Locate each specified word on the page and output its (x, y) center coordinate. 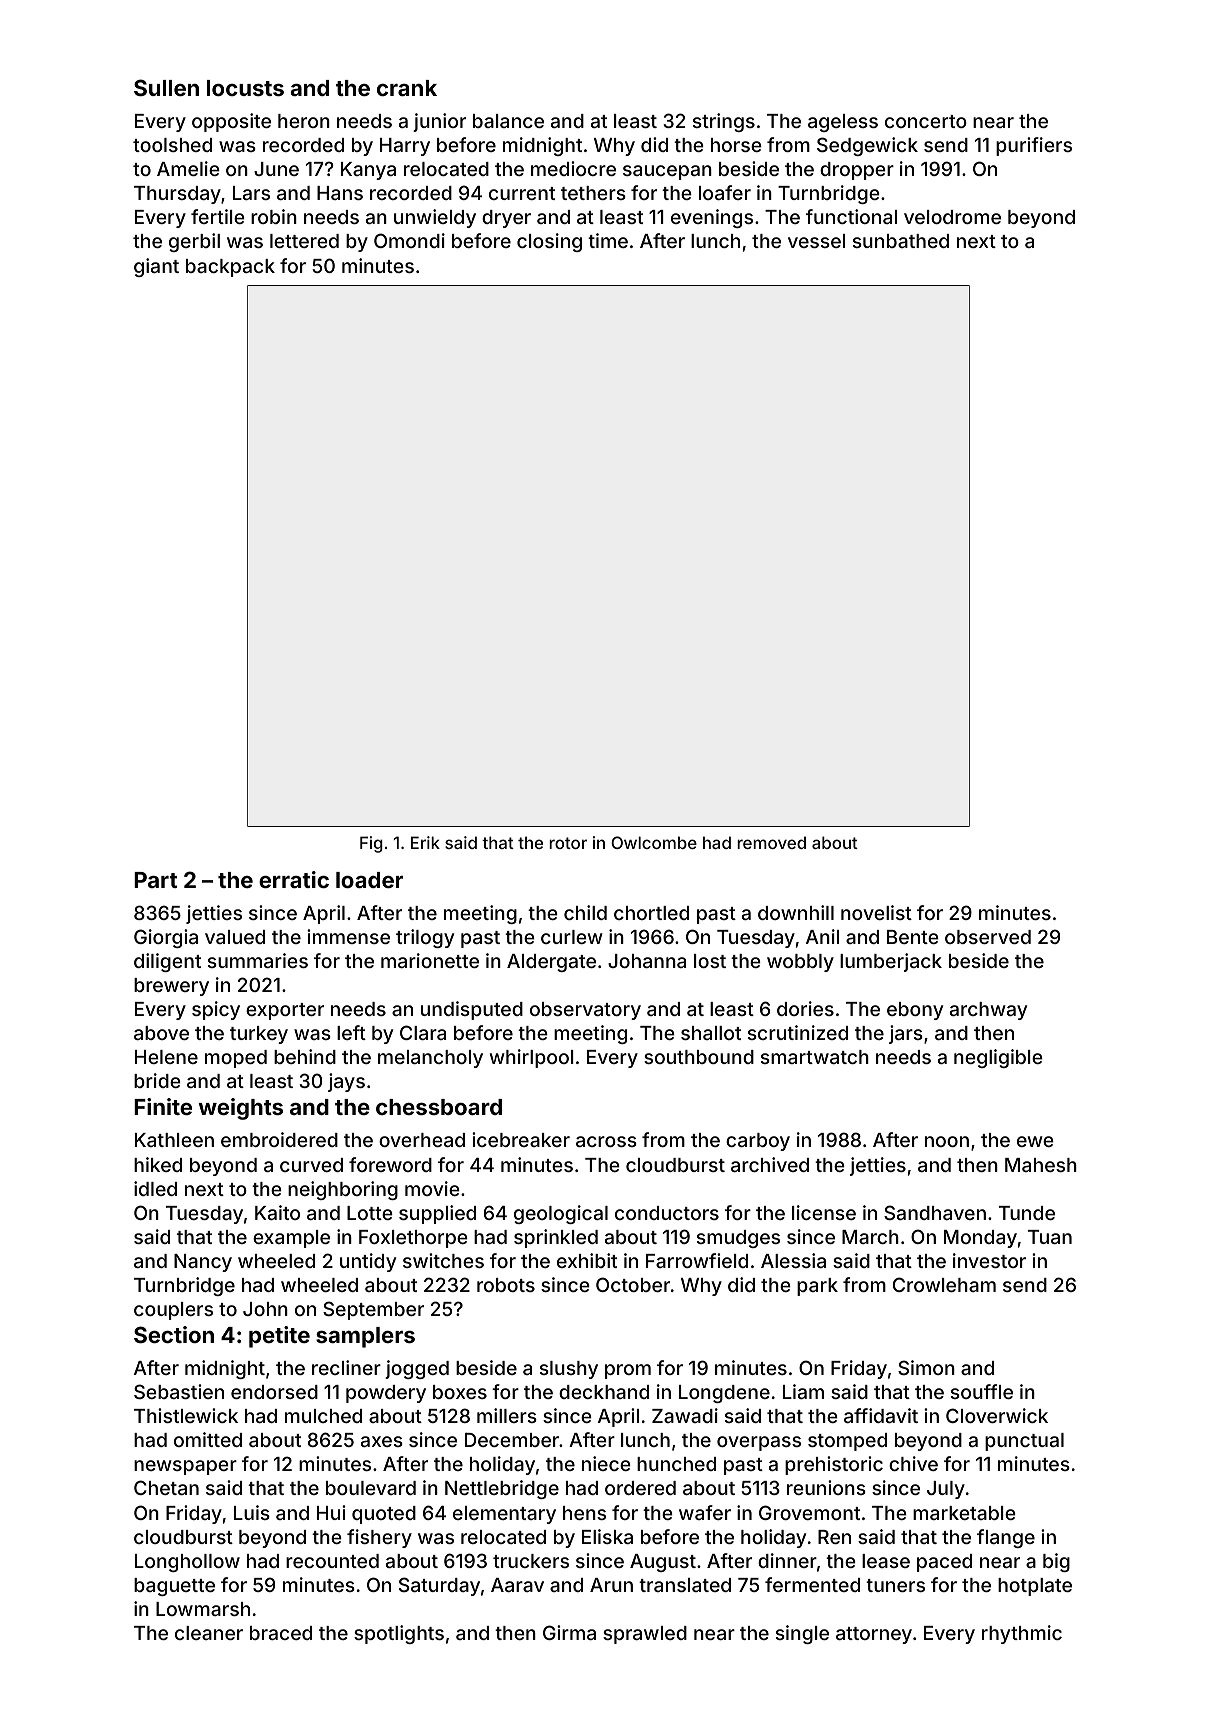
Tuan (1050, 1237)
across (606, 1141)
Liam (803, 1391)
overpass (759, 1443)
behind (305, 1056)
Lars (251, 193)
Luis (252, 1512)
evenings (712, 218)
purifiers (1034, 146)
